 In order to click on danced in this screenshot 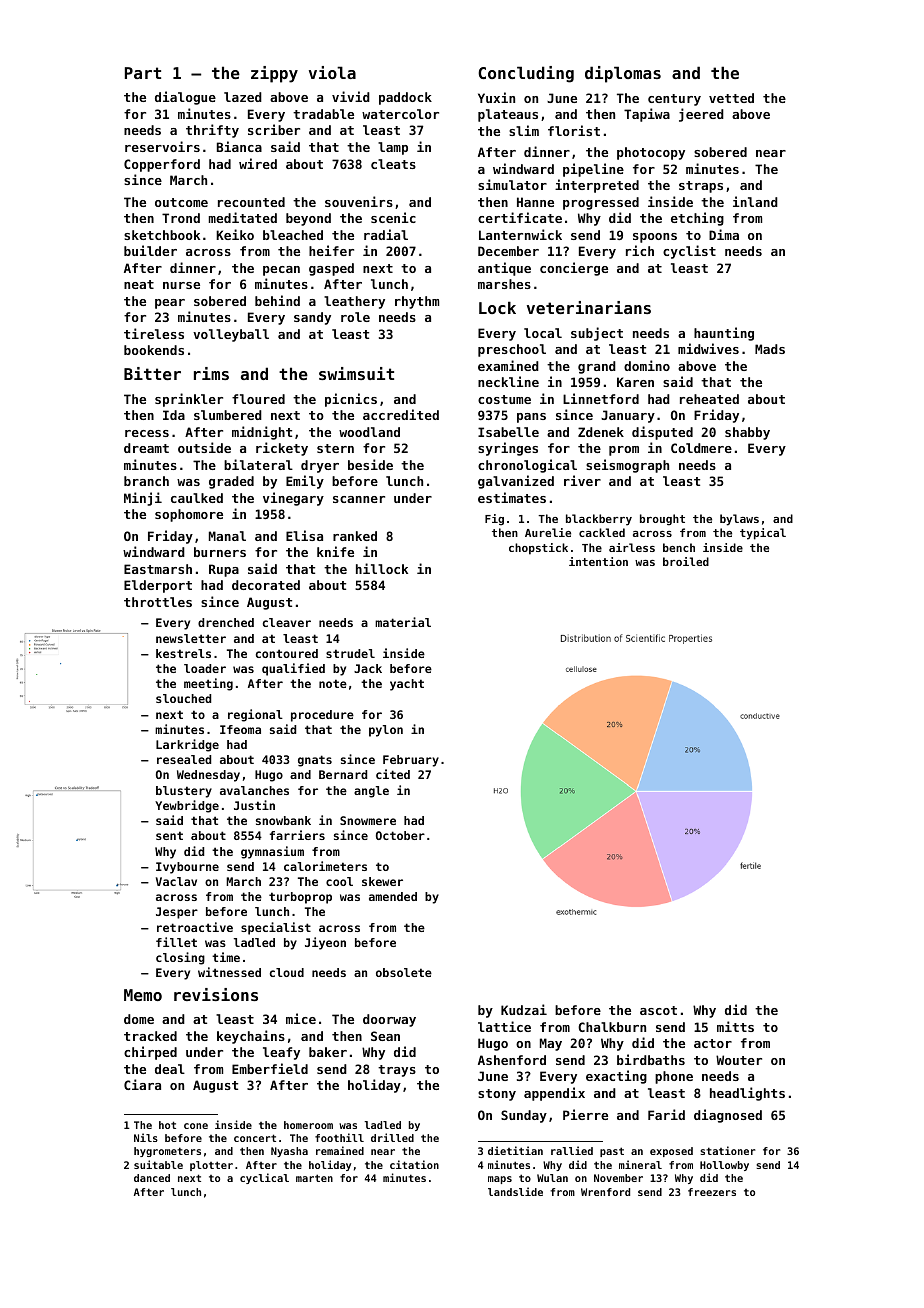, I will do `click(152, 1178)`.
